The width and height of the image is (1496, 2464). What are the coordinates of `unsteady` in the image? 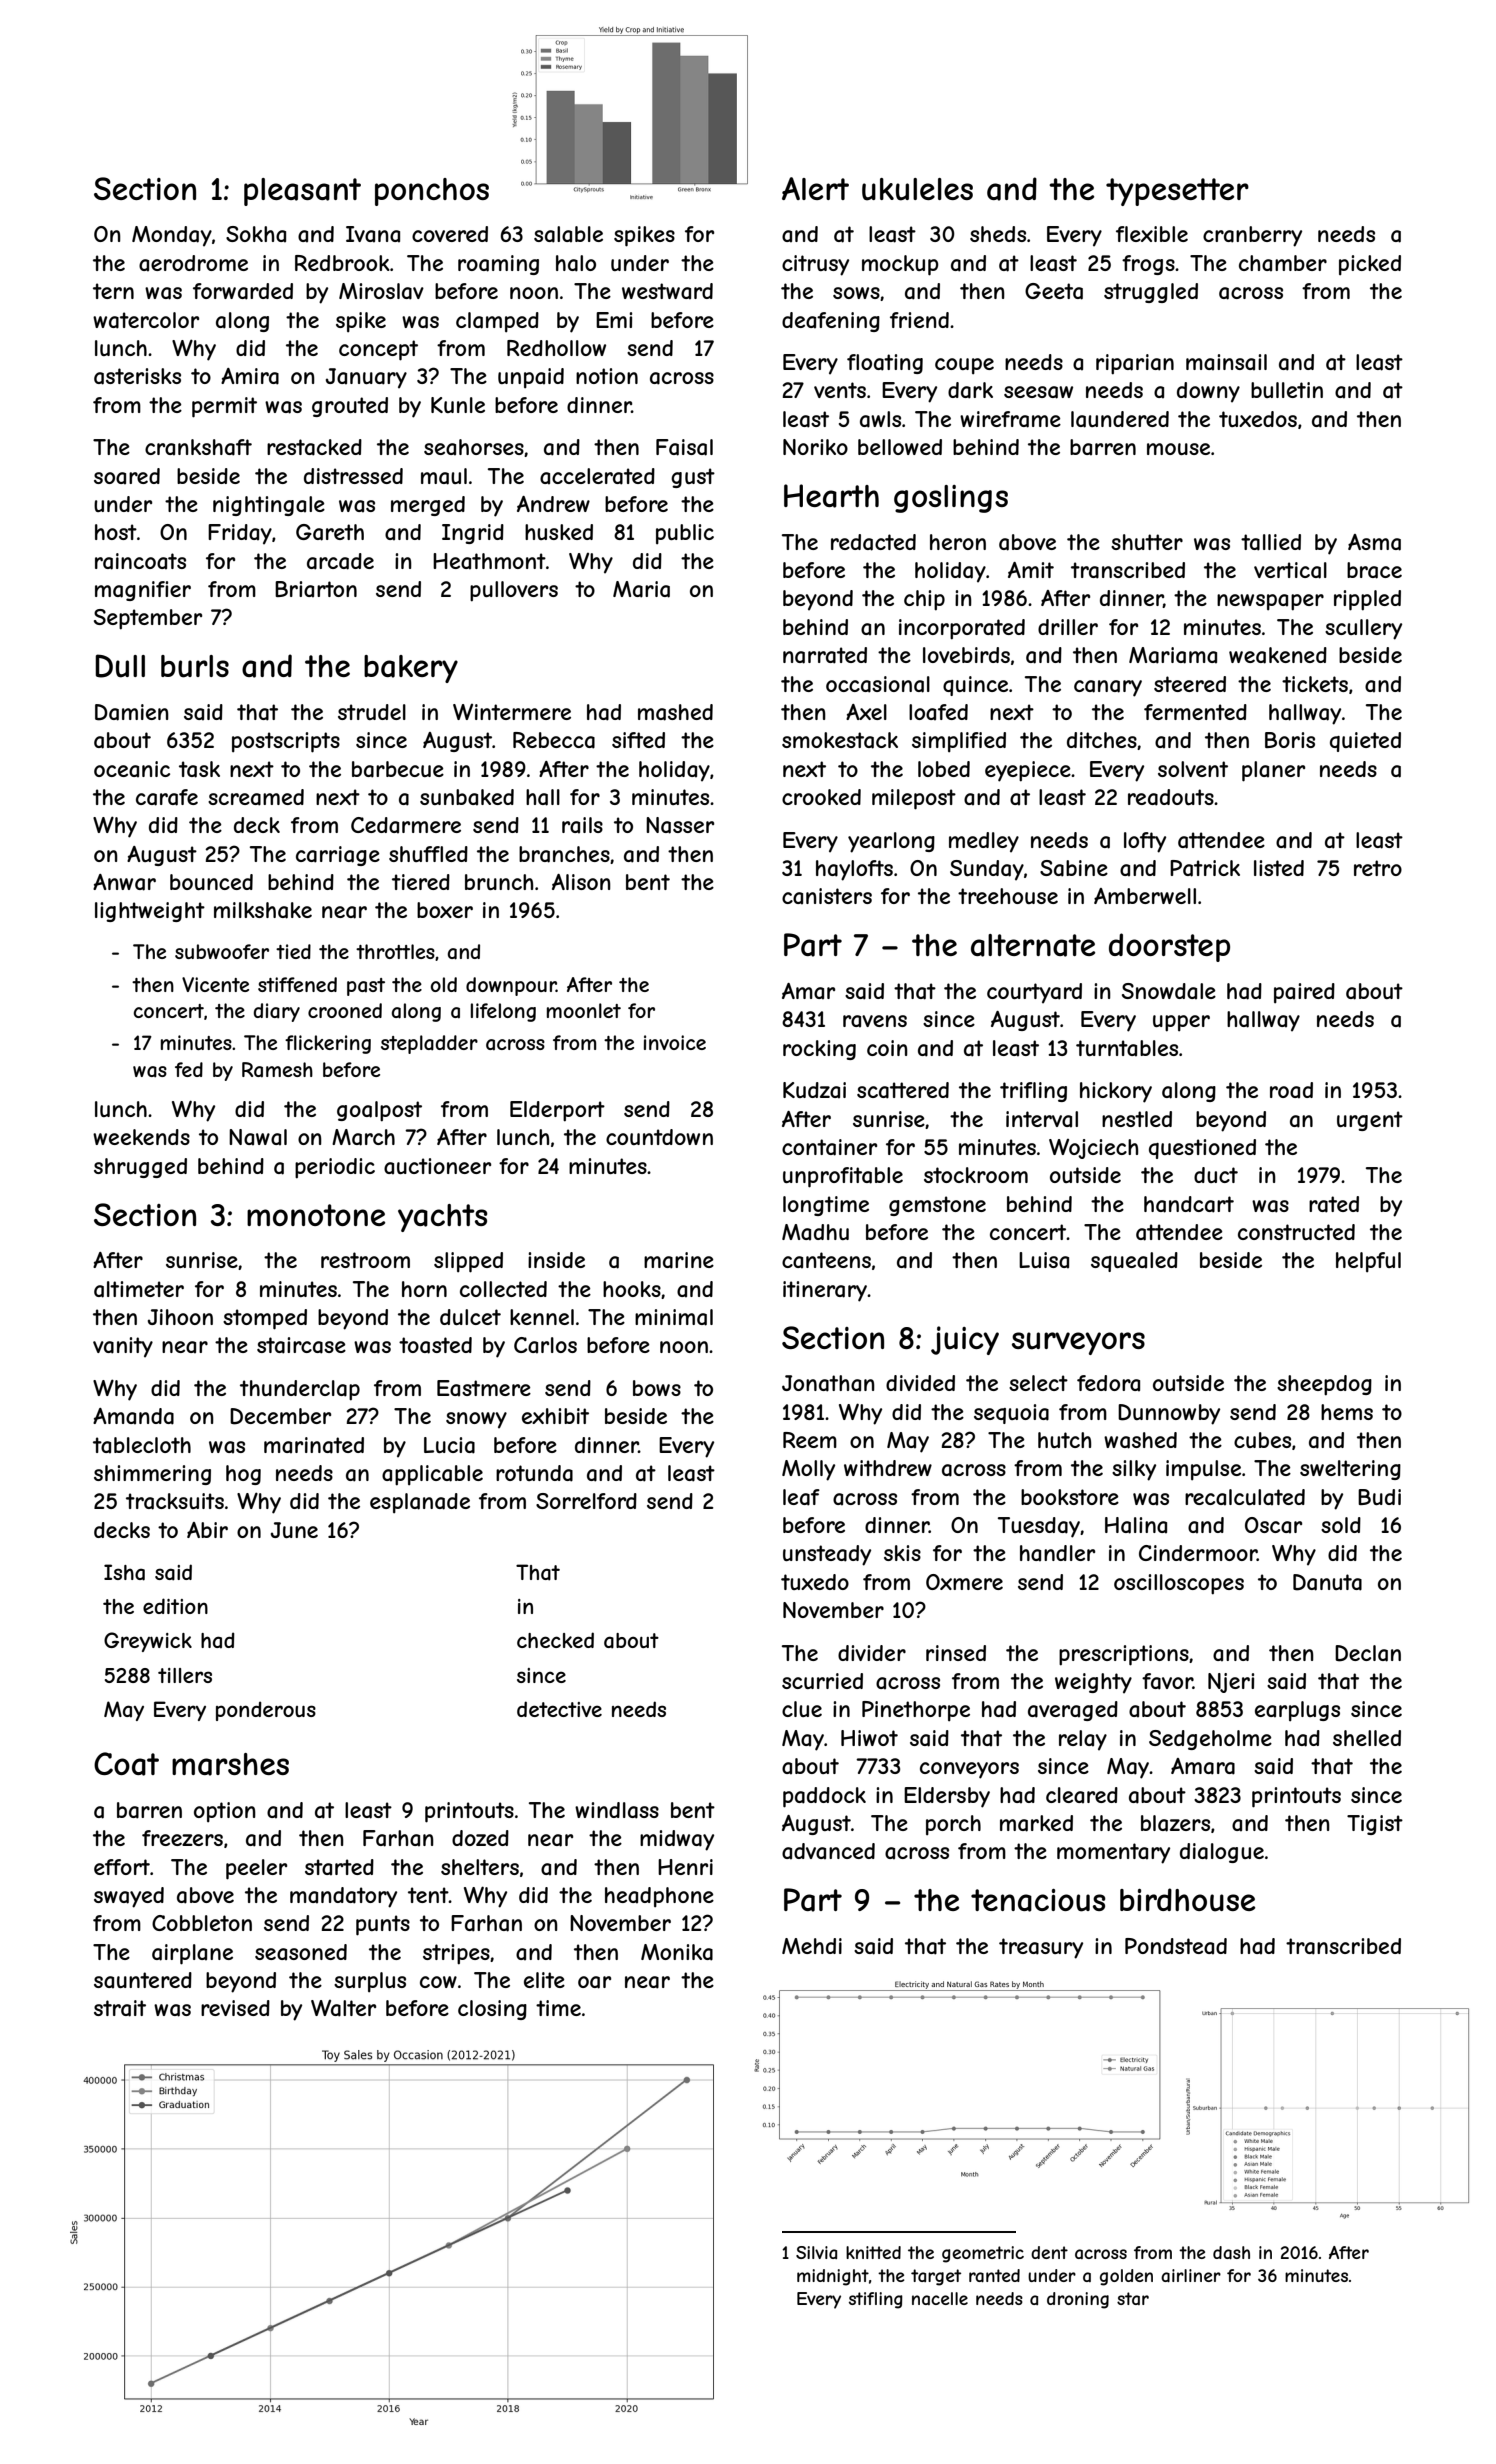 It's located at (827, 1555).
